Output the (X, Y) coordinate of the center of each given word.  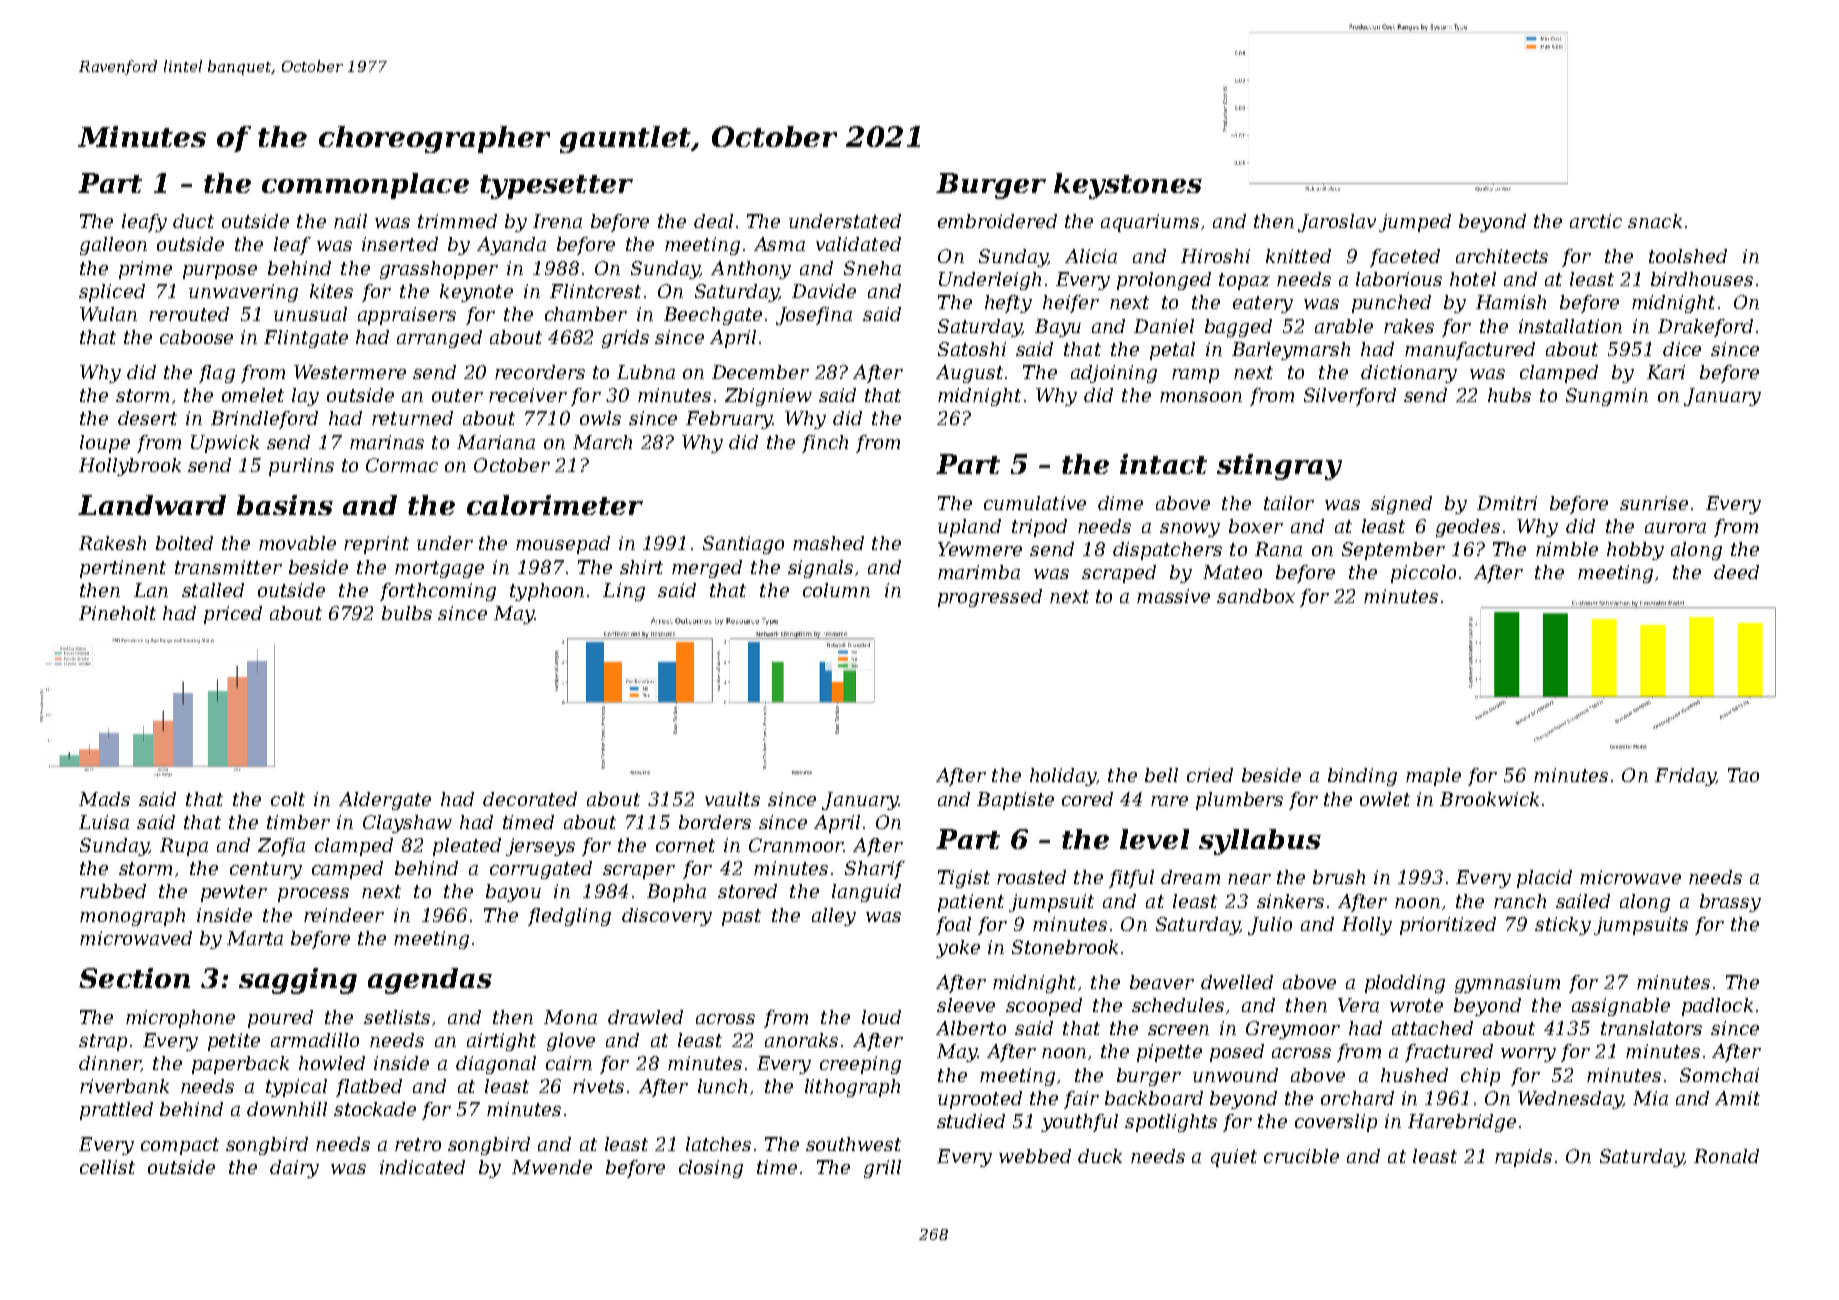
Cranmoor (796, 845)
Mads (104, 799)
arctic (1596, 221)
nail (350, 221)
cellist (107, 1167)
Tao (1743, 775)
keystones (1128, 186)
